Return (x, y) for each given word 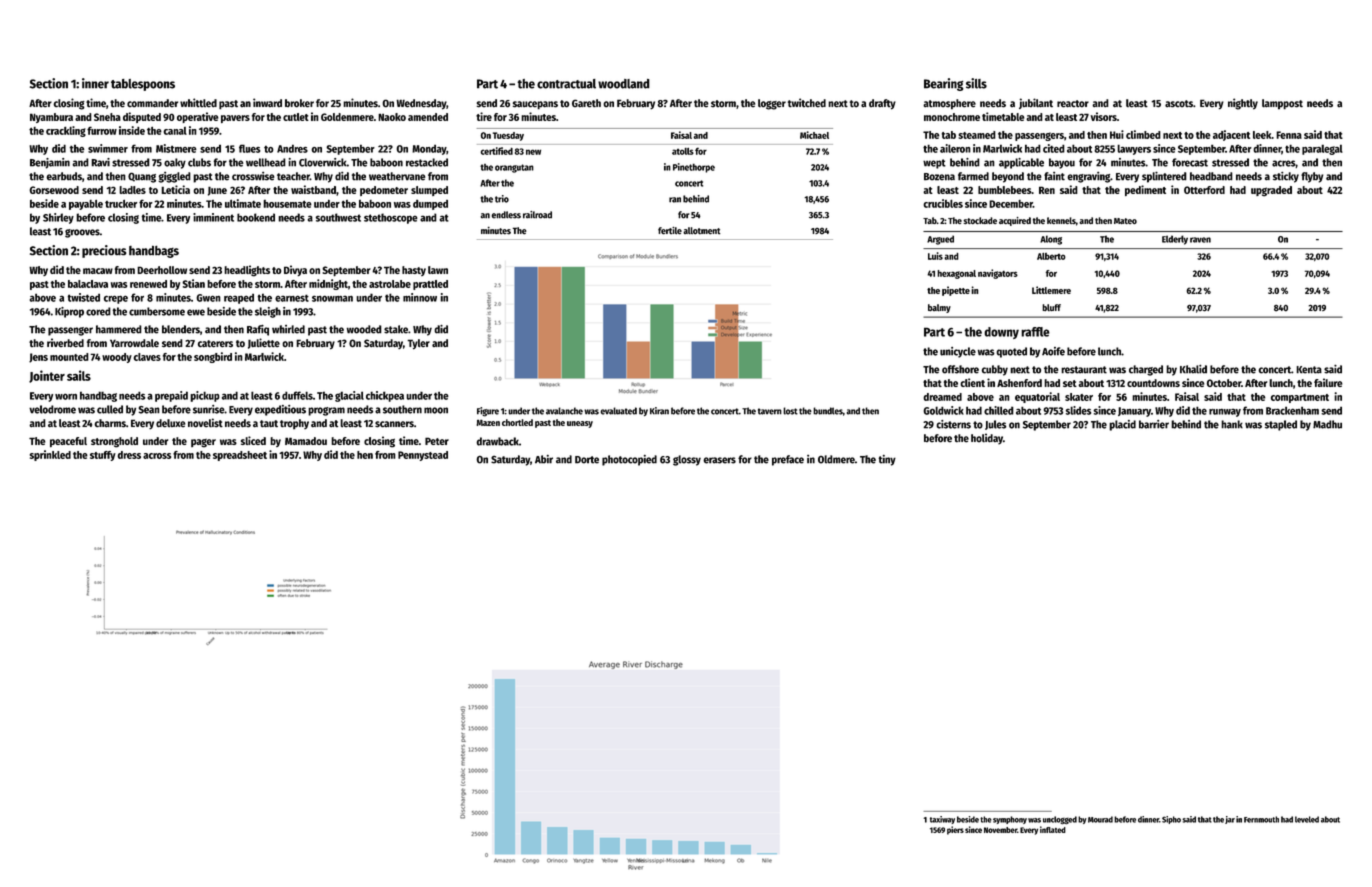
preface (788, 460)
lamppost (1282, 104)
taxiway (942, 820)
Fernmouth (1261, 819)
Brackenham (1292, 410)
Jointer (47, 376)
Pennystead (423, 456)
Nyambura (51, 118)
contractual (566, 84)
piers (955, 830)
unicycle (958, 352)
